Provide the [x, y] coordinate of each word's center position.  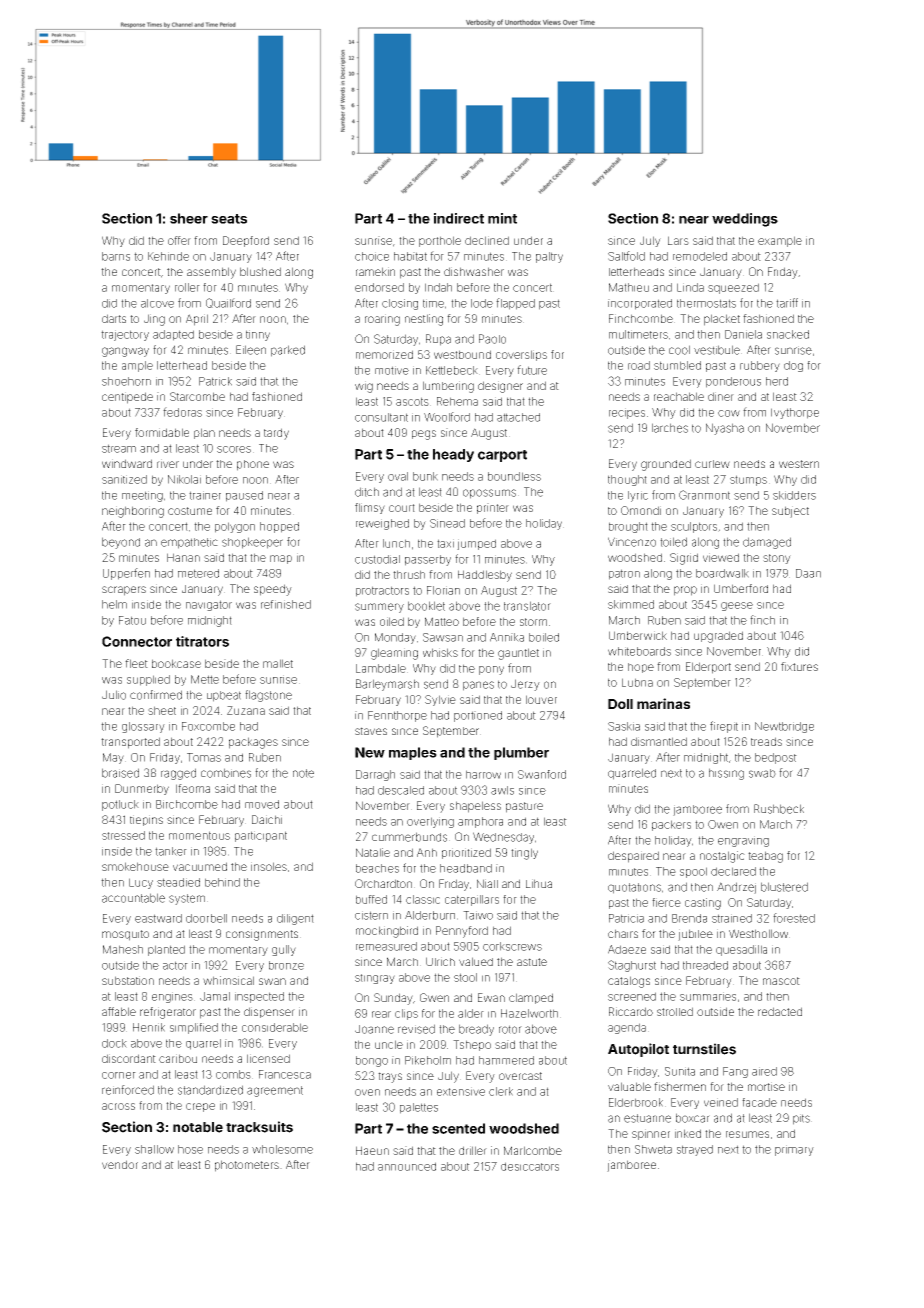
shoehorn [126, 381]
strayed [695, 1150]
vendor [120, 1164]
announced [407, 1166]
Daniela [743, 334]
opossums [489, 494]
